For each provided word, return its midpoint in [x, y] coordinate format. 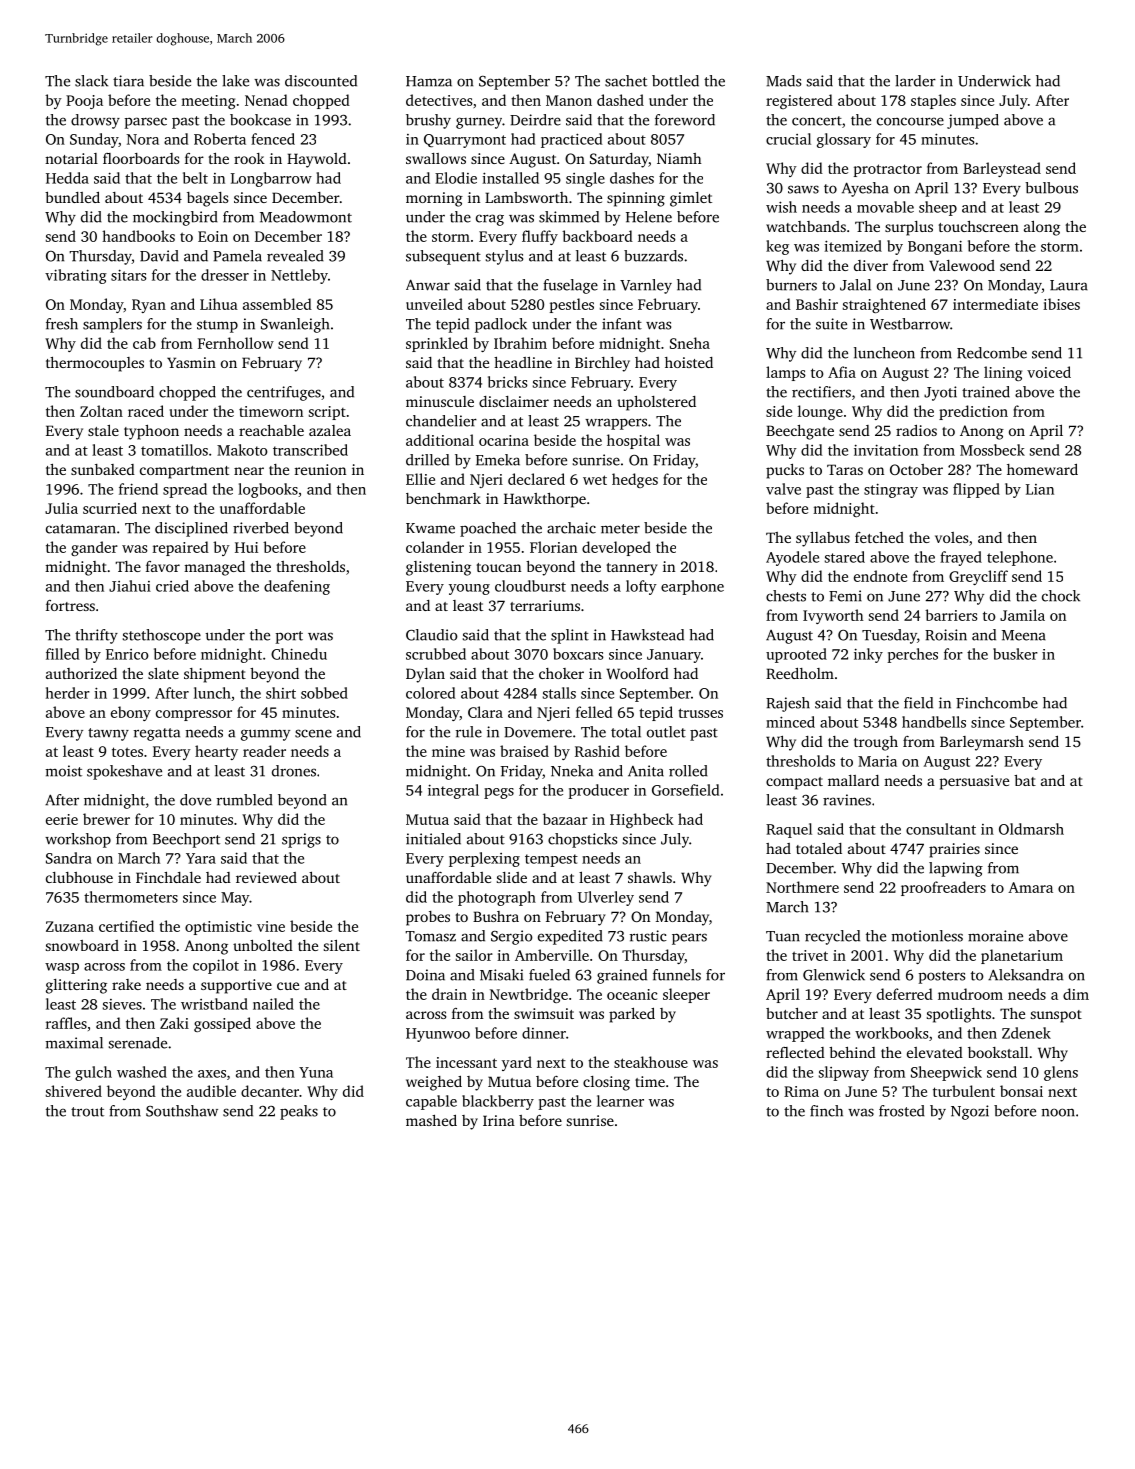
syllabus [823, 539]
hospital [633, 441]
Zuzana [70, 926]
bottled [675, 81]
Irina [499, 1120]
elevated [935, 1052]
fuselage [570, 286]
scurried [110, 508]
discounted [321, 81]
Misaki [501, 975]
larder [915, 81]
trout [87, 1112]
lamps [786, 373]
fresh [62, 324]
